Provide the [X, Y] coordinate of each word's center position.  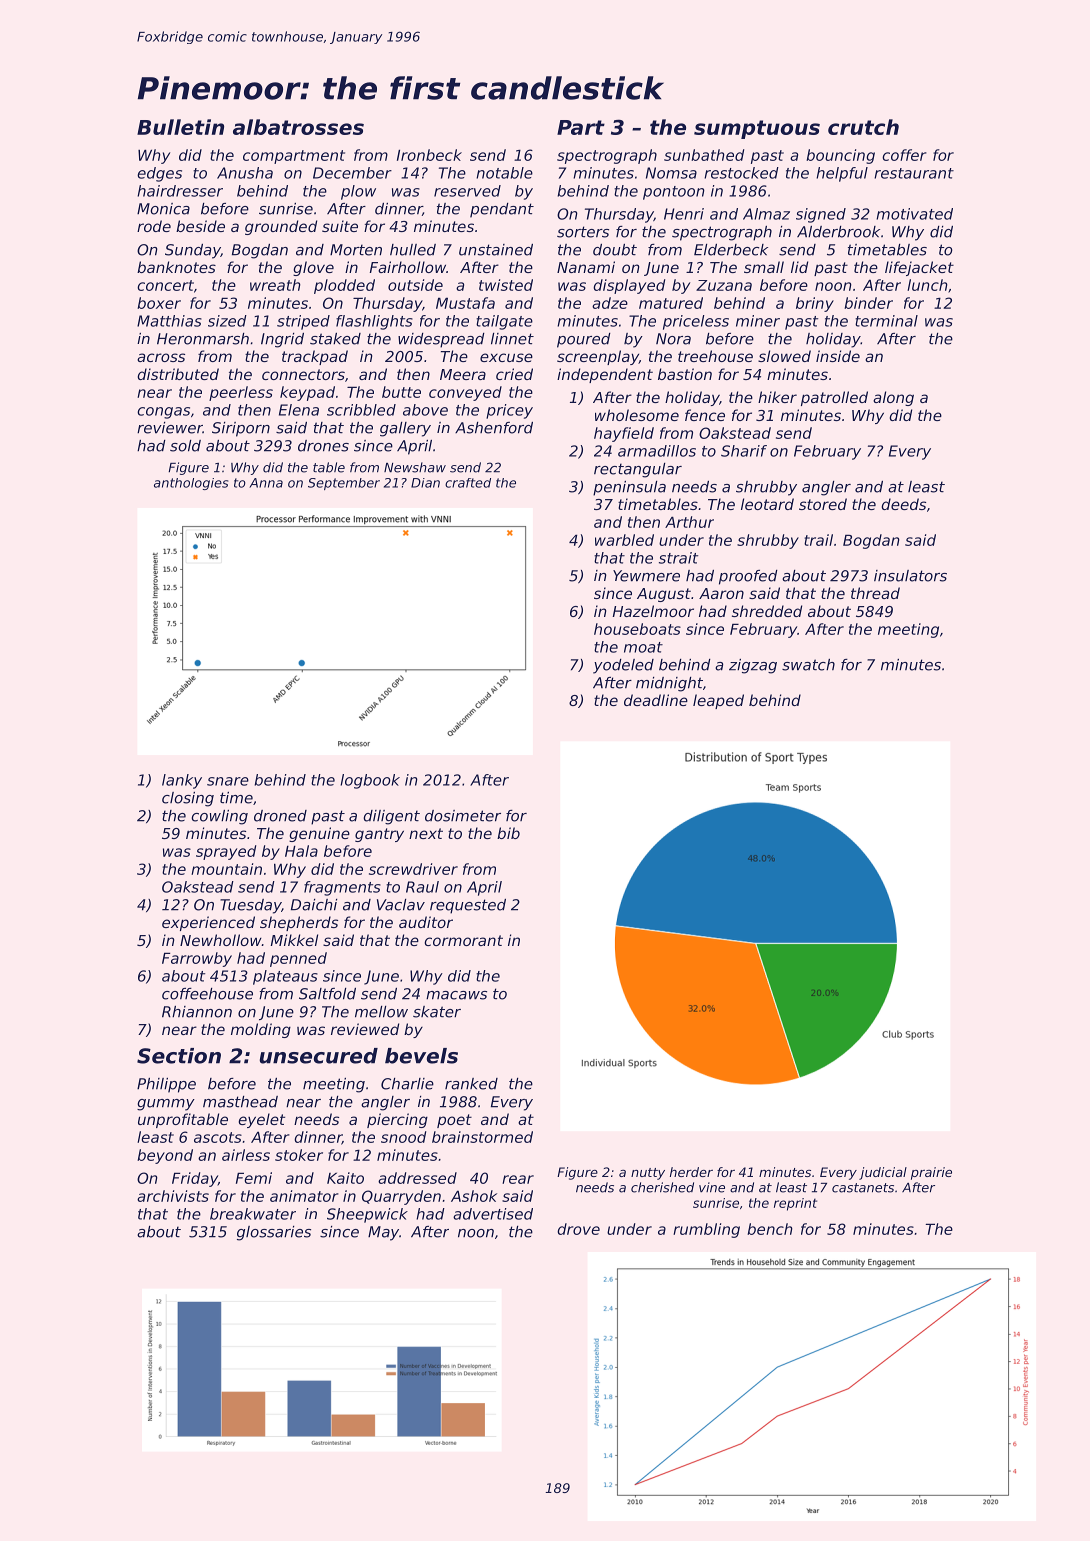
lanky [182, 781]
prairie [931, 1173]
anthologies [191, 484]
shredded [767, 611]
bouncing [840, 156]
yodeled [623, 666]
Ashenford [494, 428]
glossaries [274, 1233]
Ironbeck [429, 155]
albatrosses [298, 127]
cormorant [463, 940]
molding [261, 1030]
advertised [493, 1214]
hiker [777, 397]
